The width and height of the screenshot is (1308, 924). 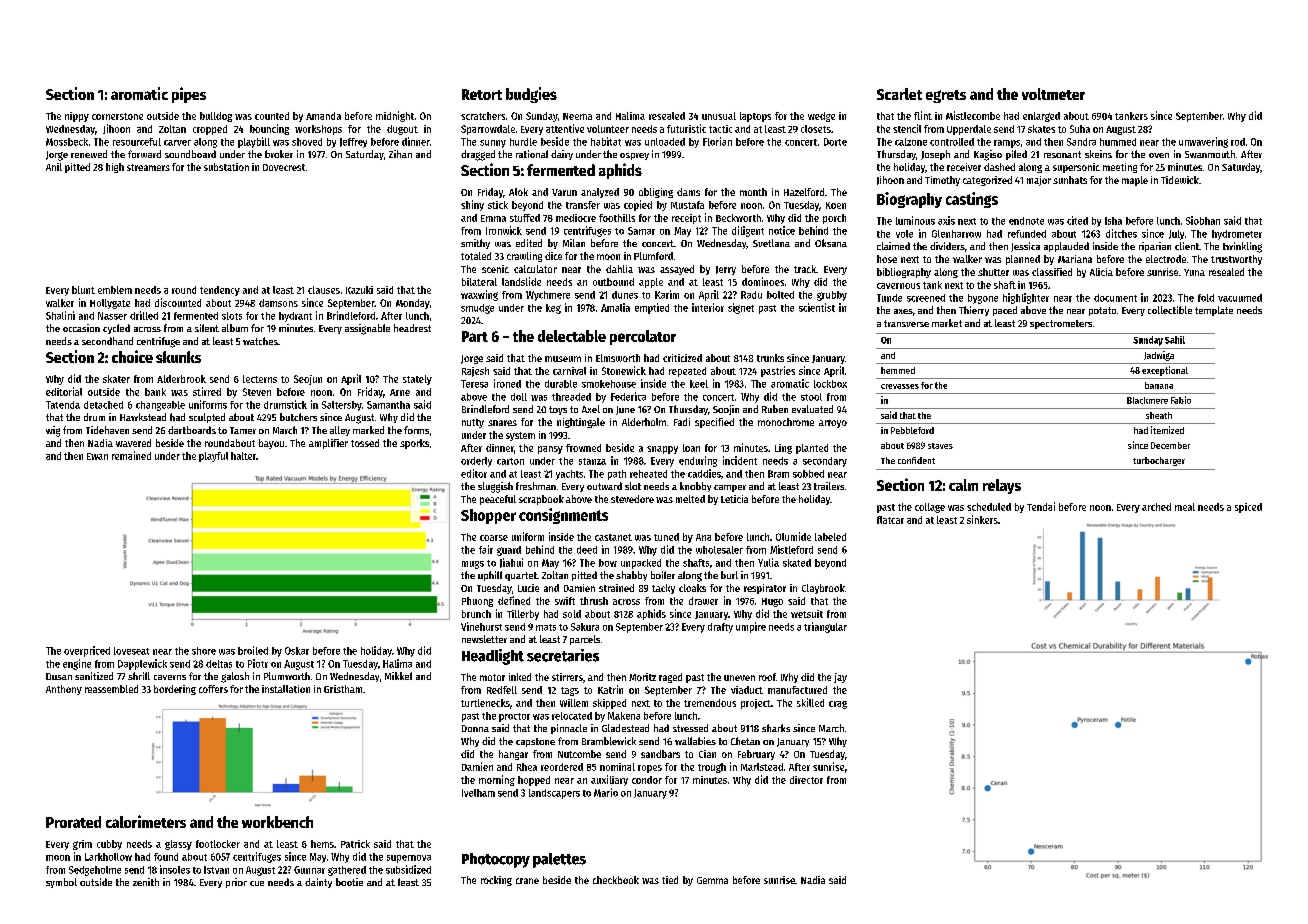 I want to click on stately, so click(x=417, y=380).
